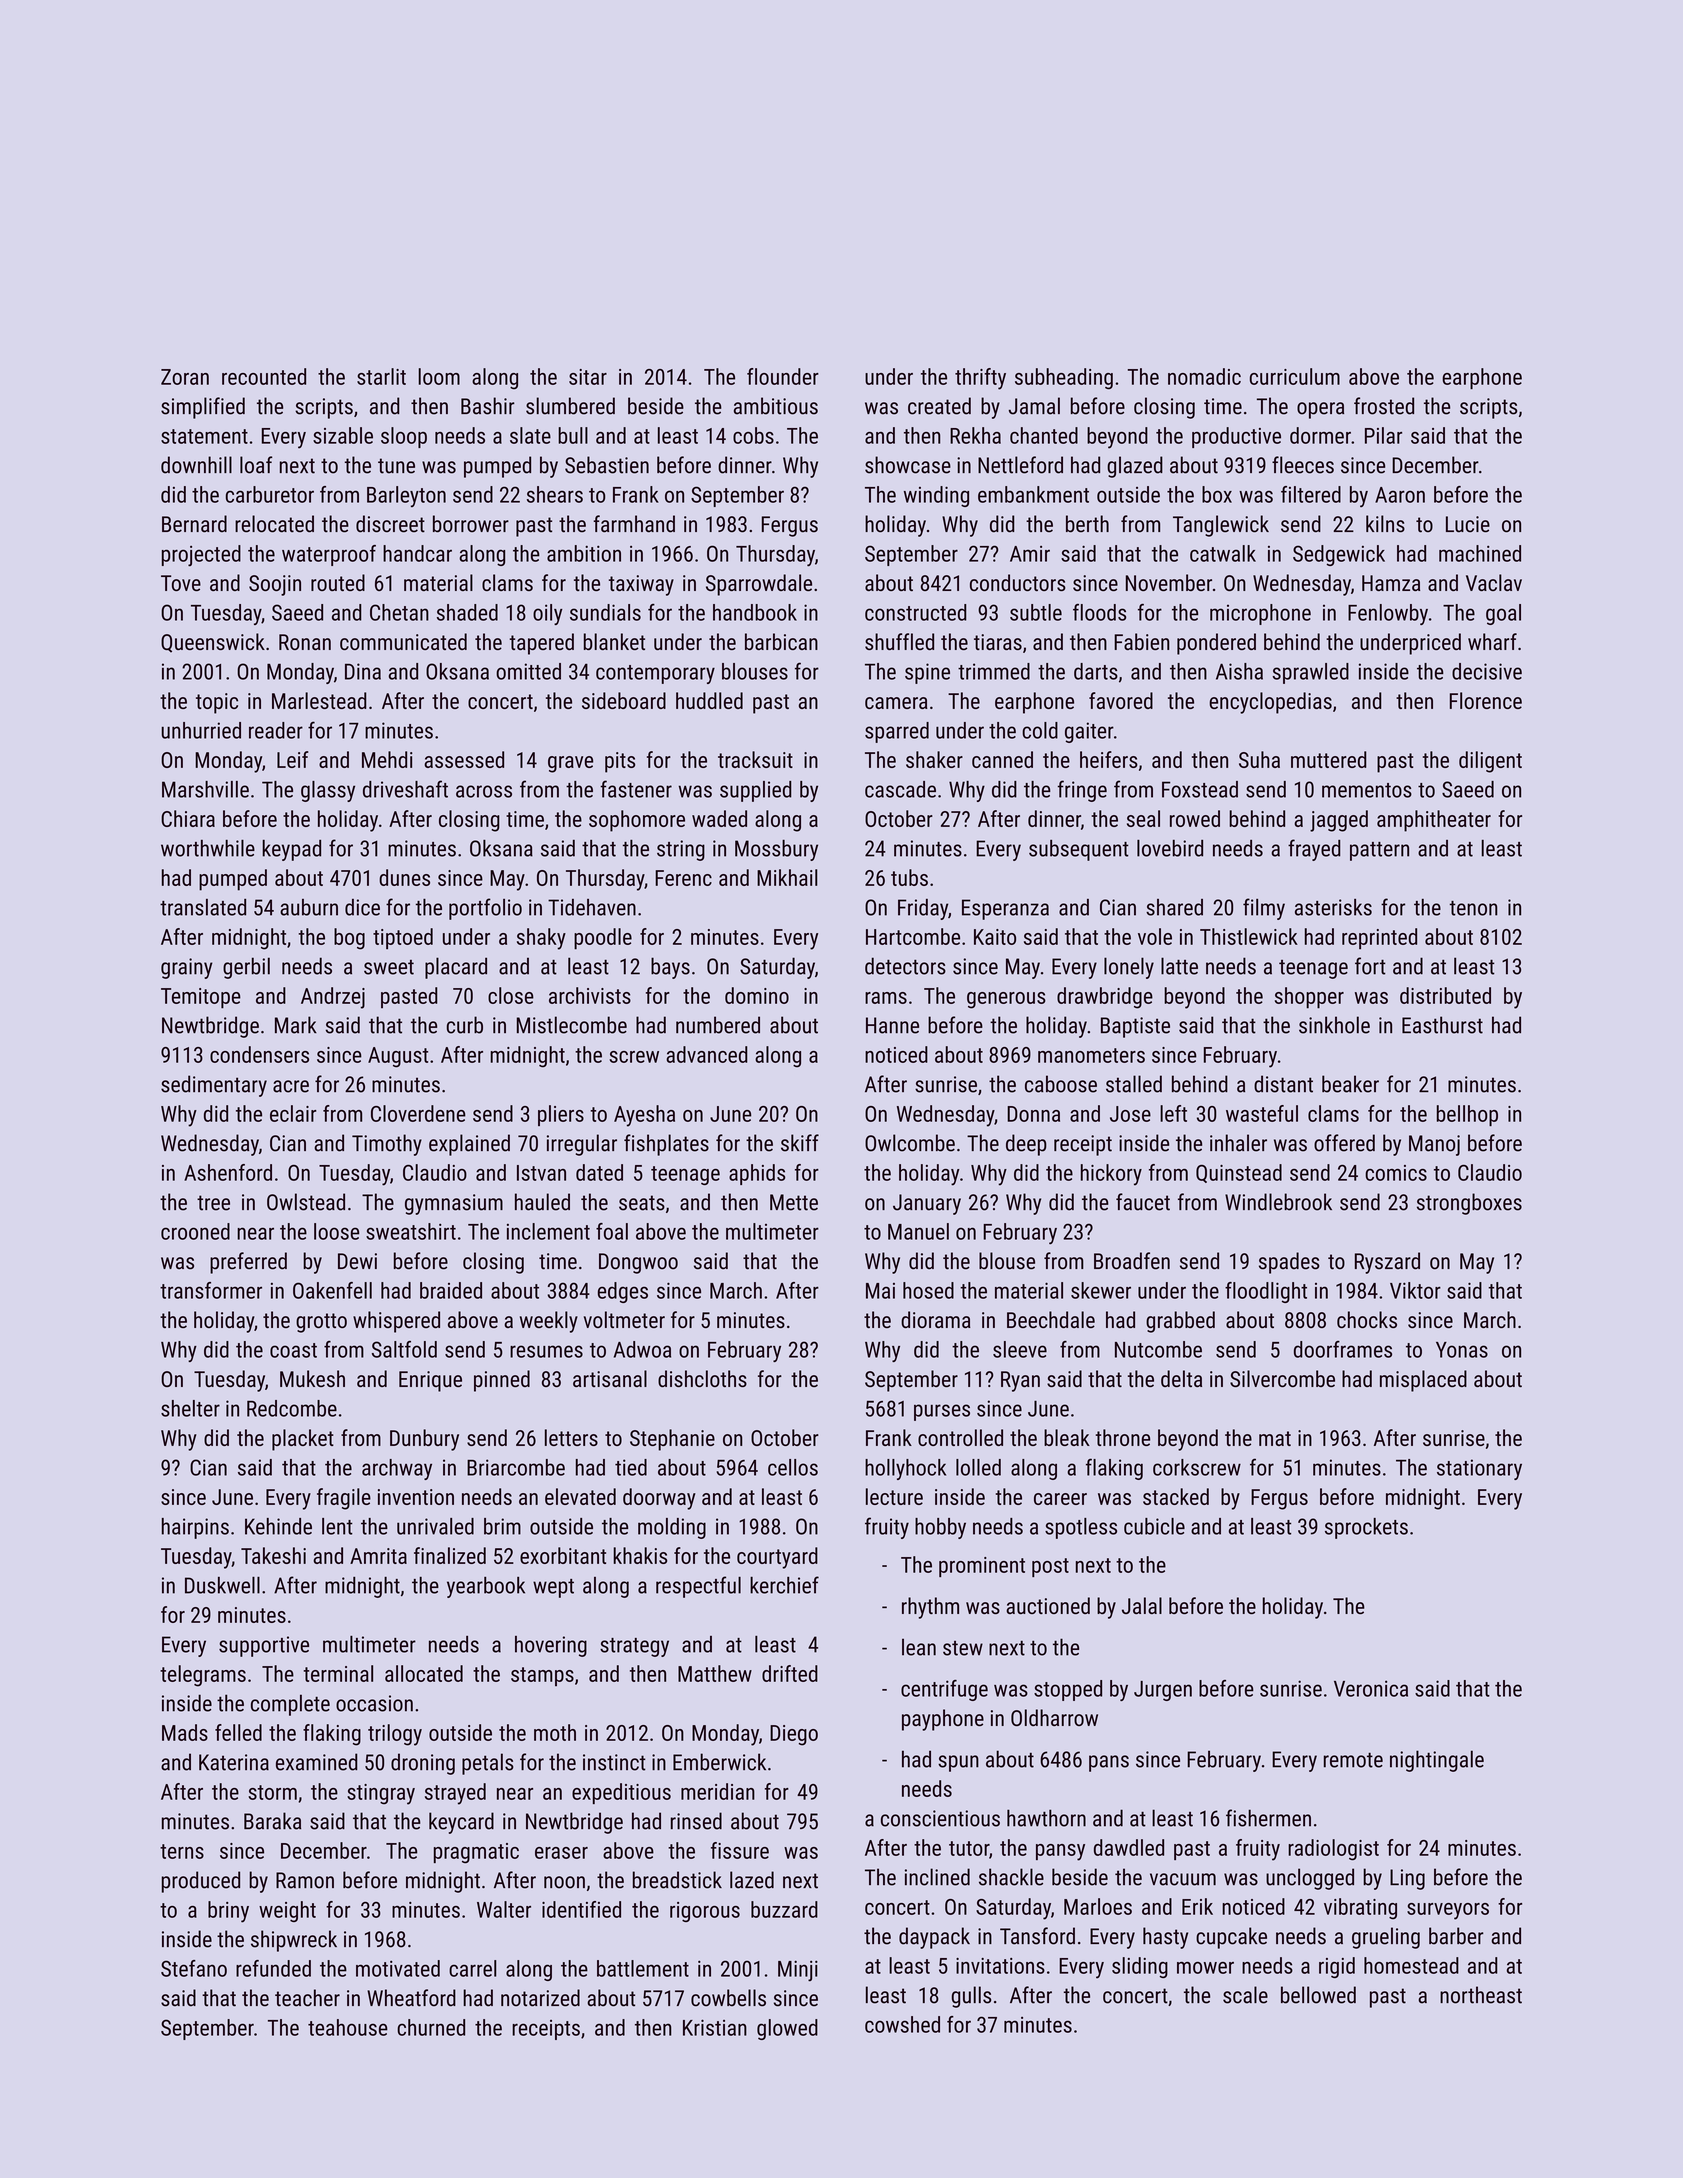  Describe the element at coordinates (264, 1646) in the screenshot. I see `supportive` at that location.
